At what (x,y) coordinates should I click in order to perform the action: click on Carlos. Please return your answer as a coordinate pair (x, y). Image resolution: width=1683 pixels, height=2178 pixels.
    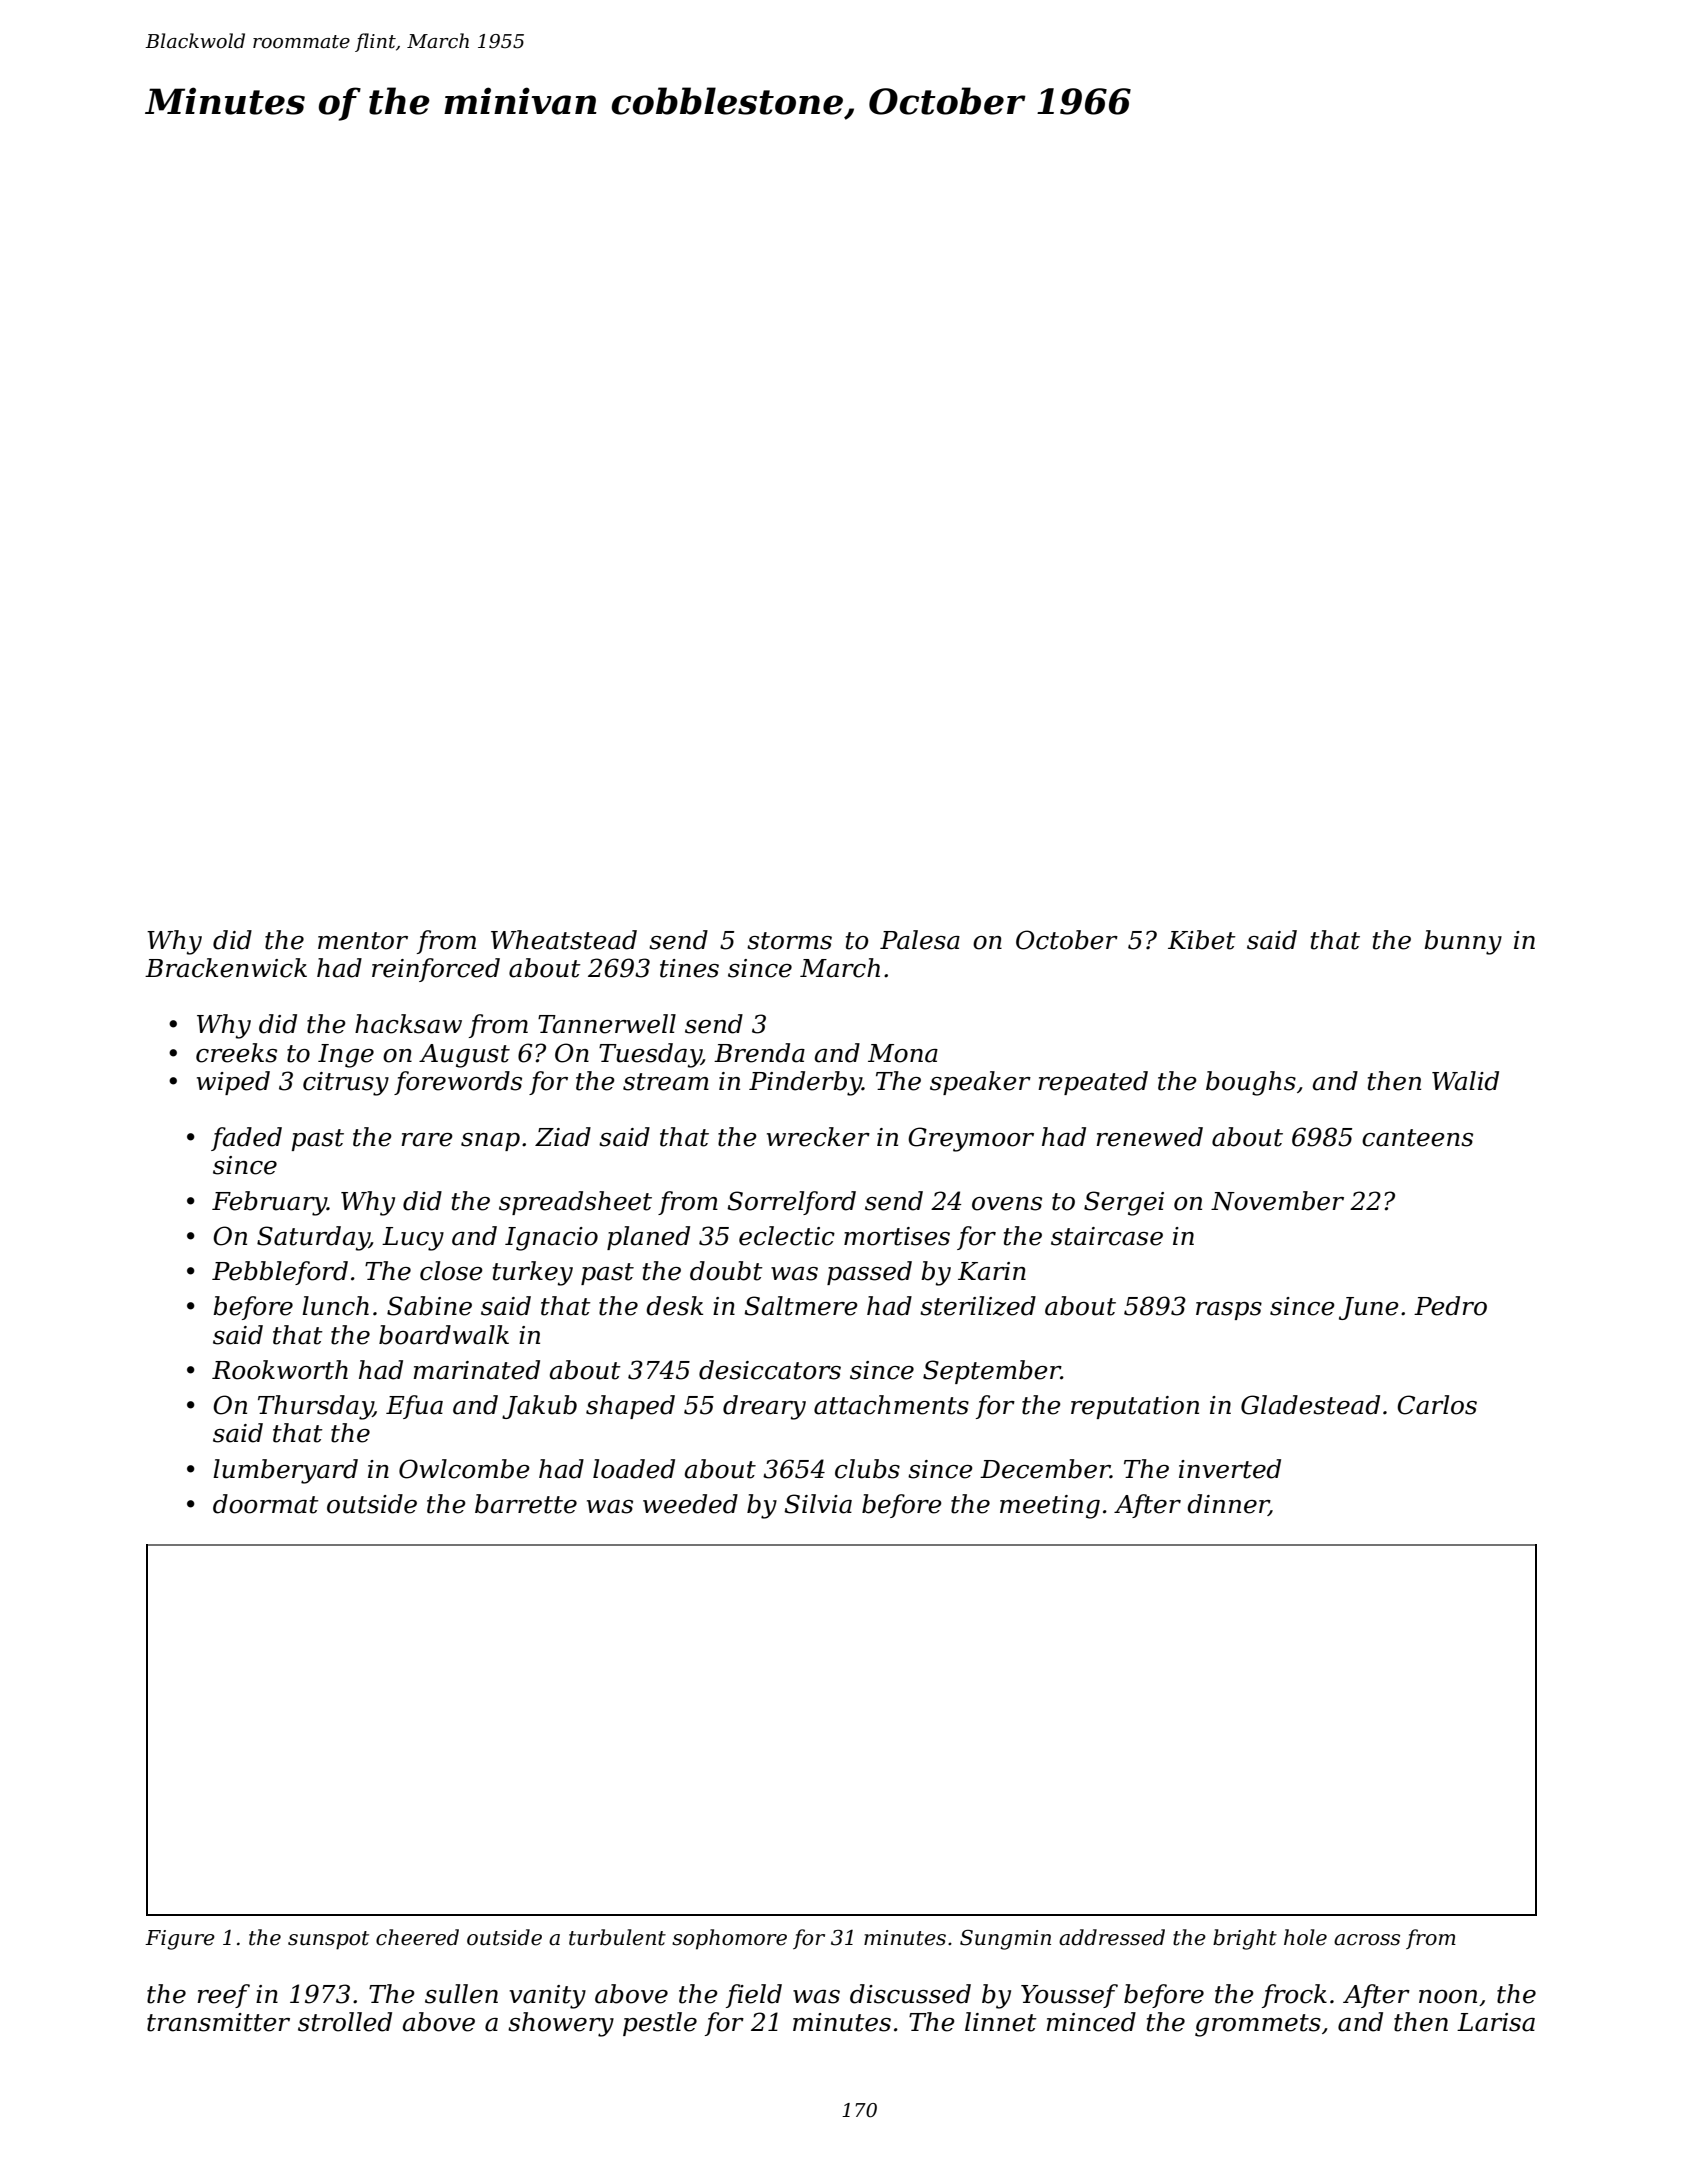
    Looking at the image, I should click on (1437, 1405).
